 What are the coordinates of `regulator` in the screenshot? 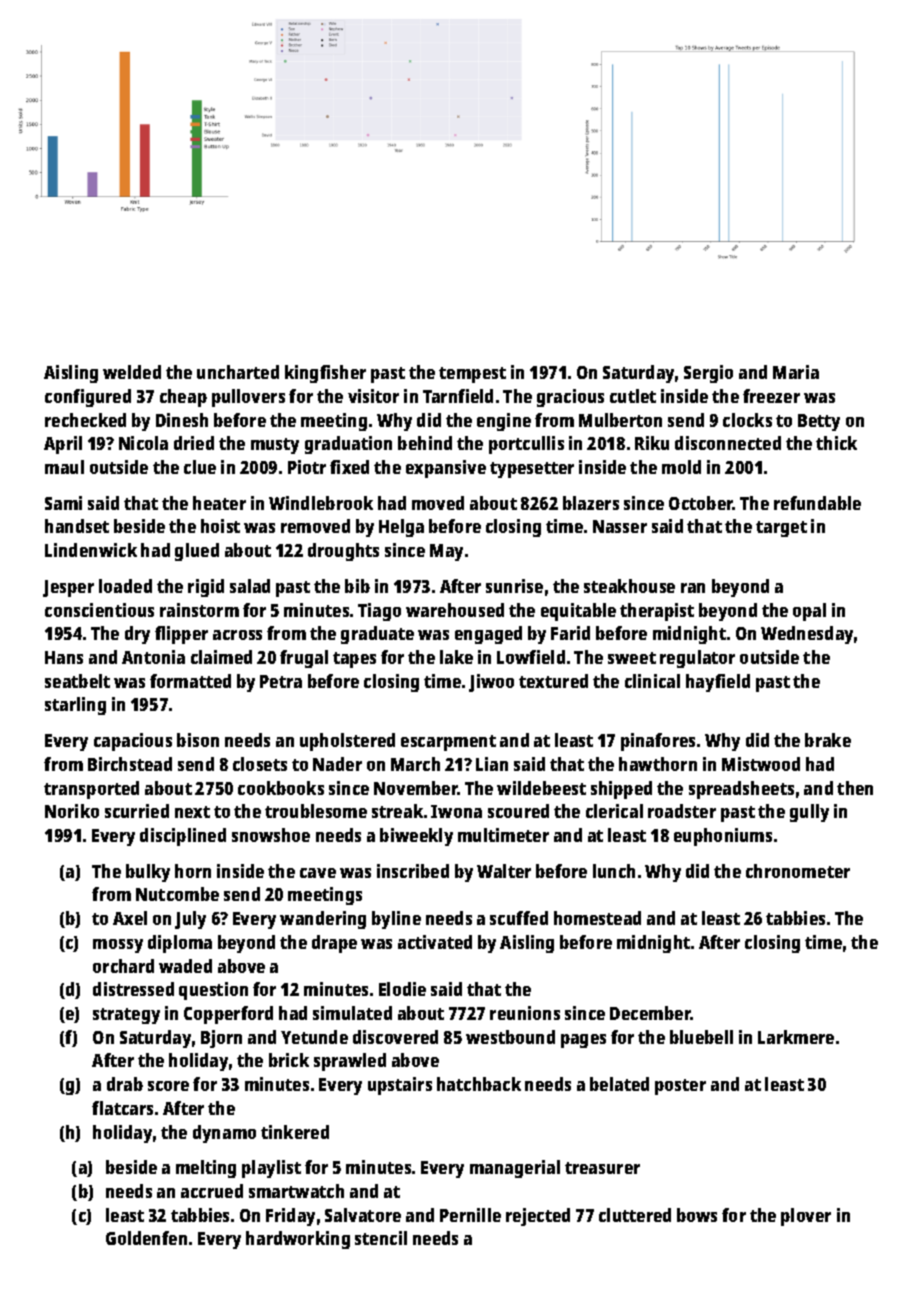 It's located at (697, 659).
